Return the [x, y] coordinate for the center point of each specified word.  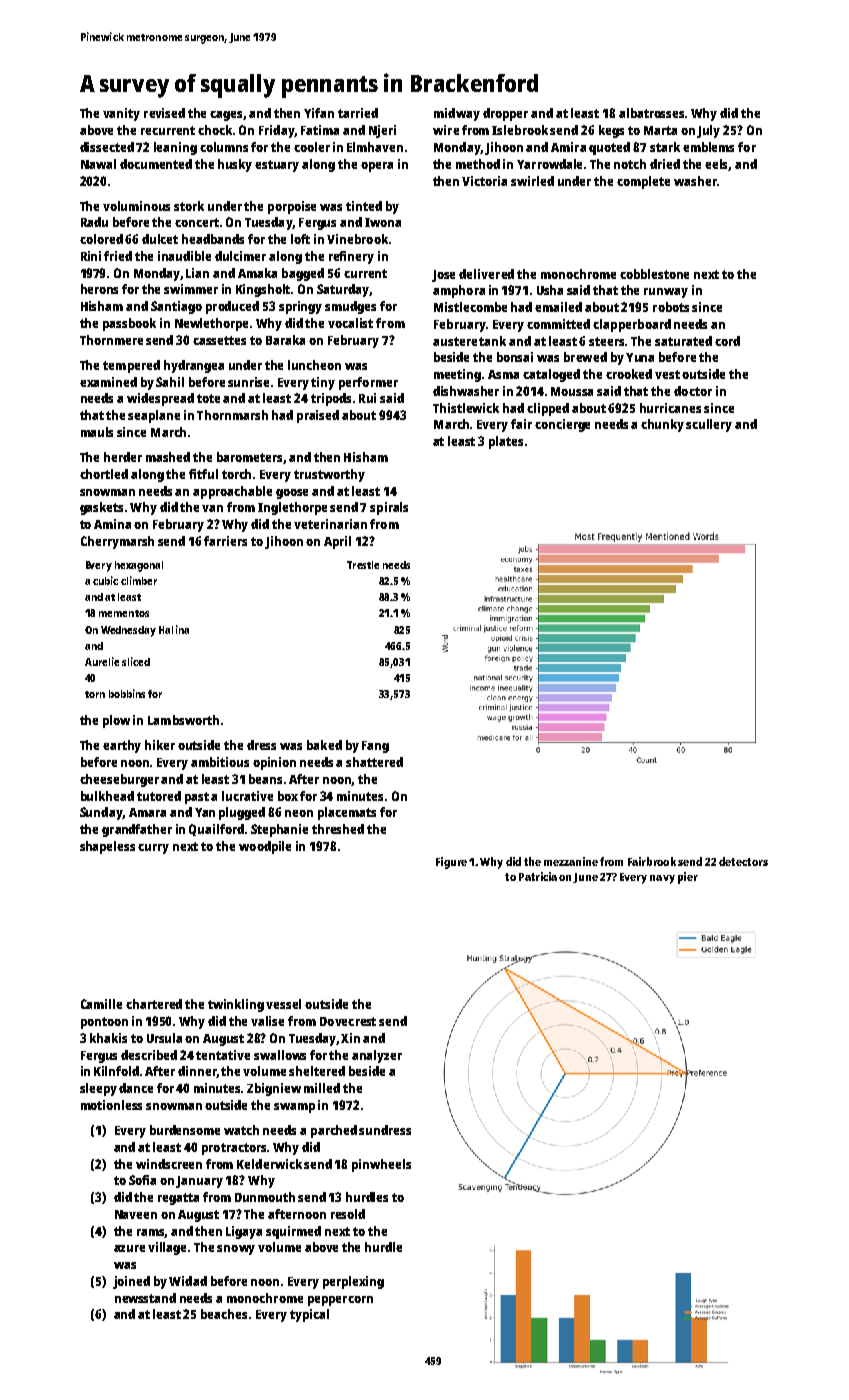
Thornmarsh [232, 415]
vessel [283, 1004]
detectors [743, 861]
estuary [277, 166]
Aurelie [102, 661]
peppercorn [340, 1301]
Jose [443, 276]
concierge [562, 425]
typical [309, 1315]
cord [727, 341]
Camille [101, 1004]
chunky [662, 425]
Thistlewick [466, 408]
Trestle [363, 565]
